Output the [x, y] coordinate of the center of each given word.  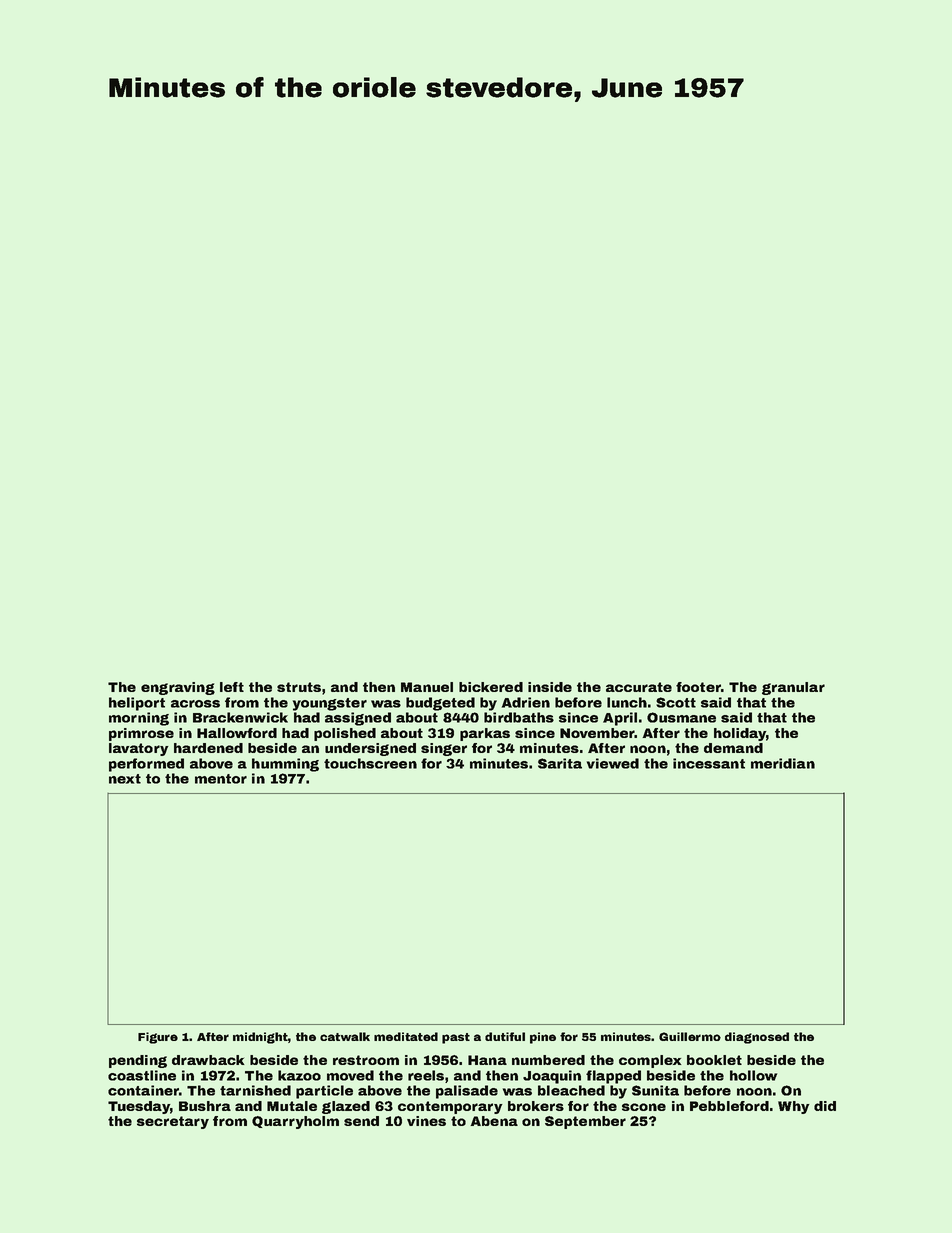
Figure [158, 1038]
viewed [613, 763]
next [125, 779]
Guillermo [690, 1036]
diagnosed [757, 1038]
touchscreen [370, 763]
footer [698, 687]
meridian [783, 763]
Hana [487, 1060]
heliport [137, 704]
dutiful [505, 1036]
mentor [221, 779]
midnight [260, 1038]
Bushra [205, 1106]
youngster [330, 704]
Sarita [560, 763]
